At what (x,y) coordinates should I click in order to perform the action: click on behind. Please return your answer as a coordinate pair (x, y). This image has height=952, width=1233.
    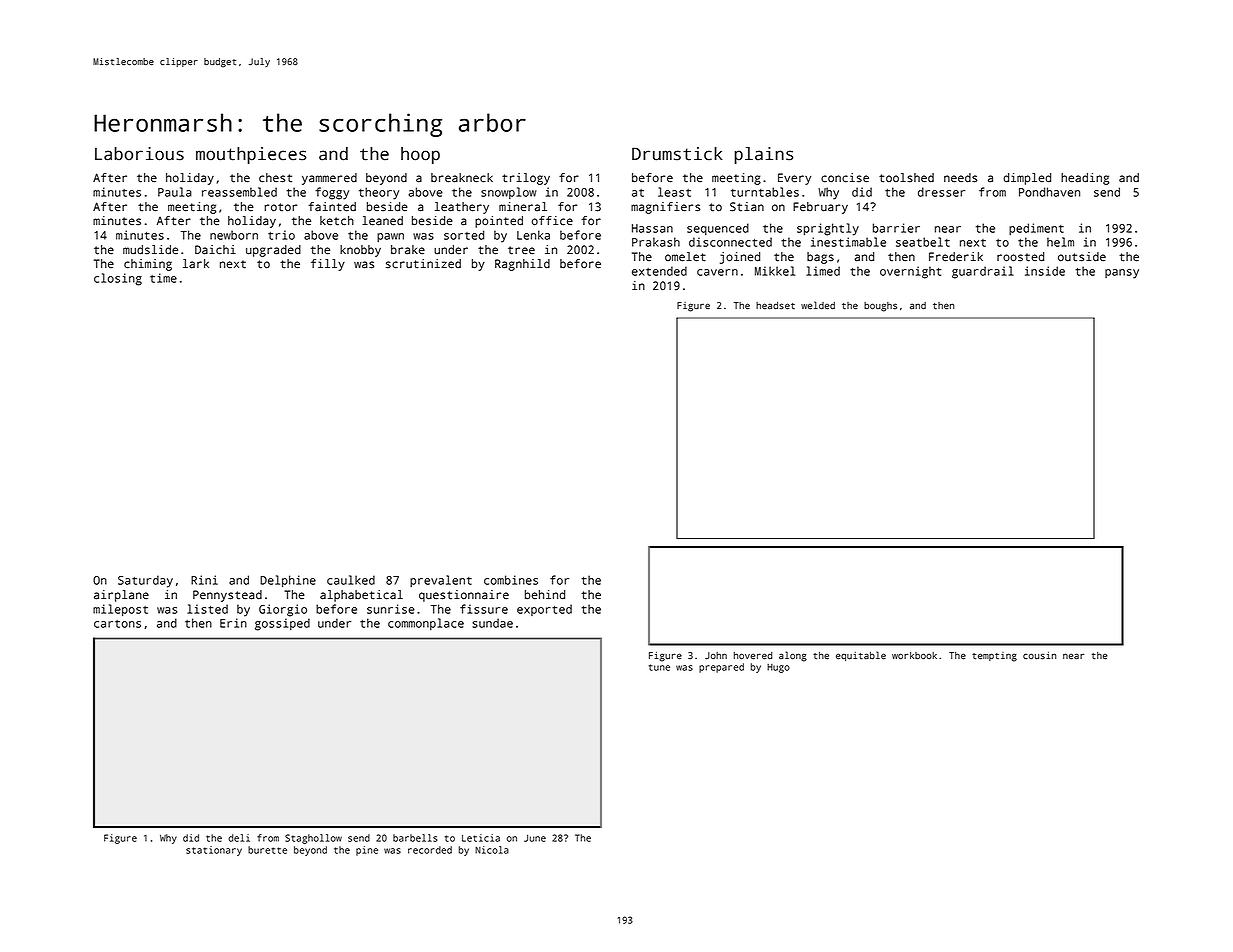
    Looking at the image, I should click on (545, 594).
